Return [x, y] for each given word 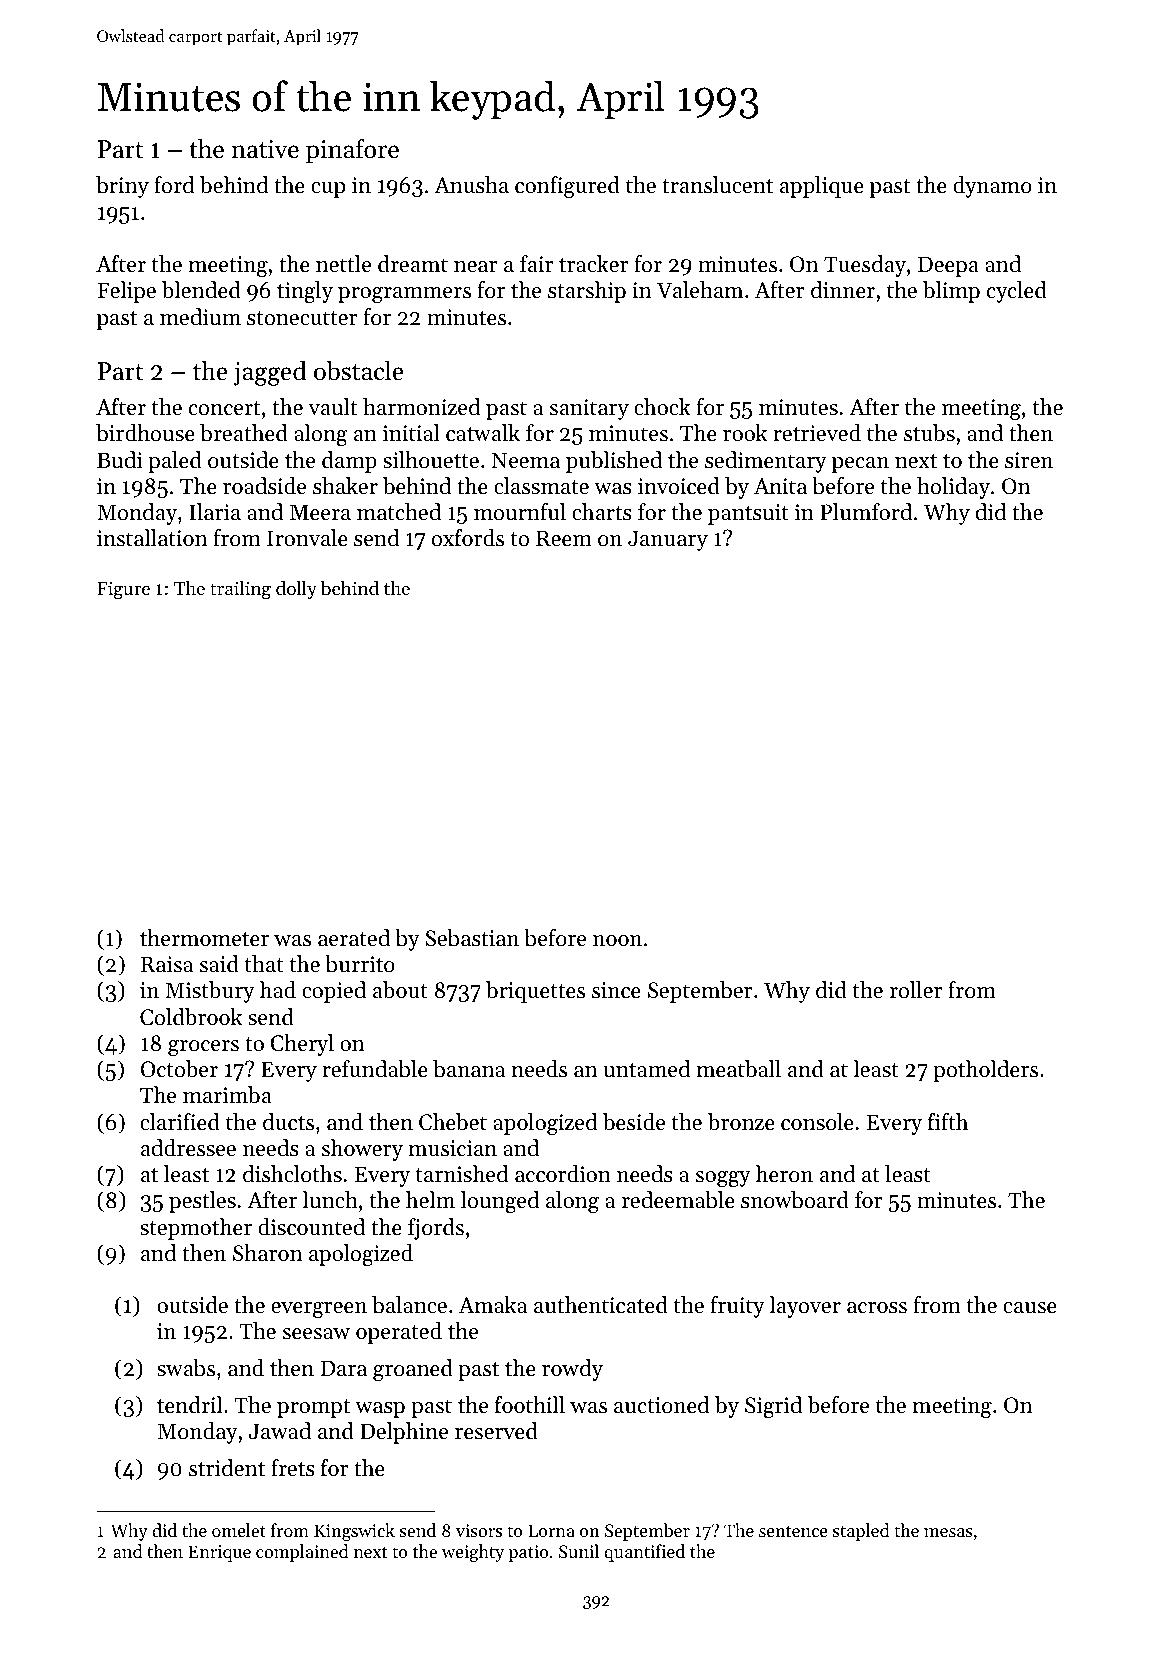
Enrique [219, 1553]
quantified [644, 1553]
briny [122, 187]
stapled [861, 1532]
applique [822, 187]
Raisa [167, 964]
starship [587, 292]
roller [916, 990]
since [616, 990]
